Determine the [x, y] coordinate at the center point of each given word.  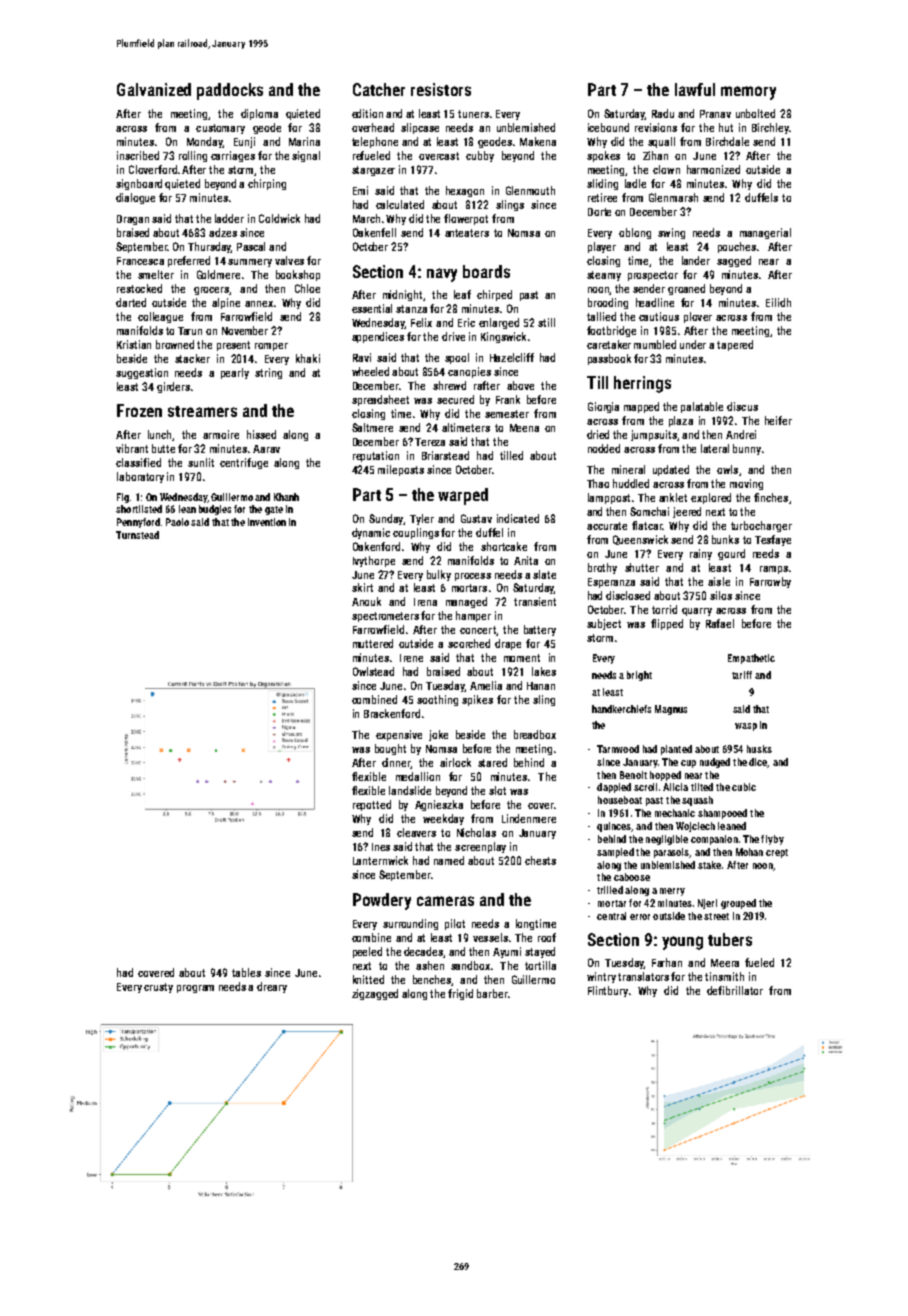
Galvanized [154, 89]
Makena [538, 141]
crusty [158, 988]
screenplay [480, 847]
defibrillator [735, 990]
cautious [659, 316]
